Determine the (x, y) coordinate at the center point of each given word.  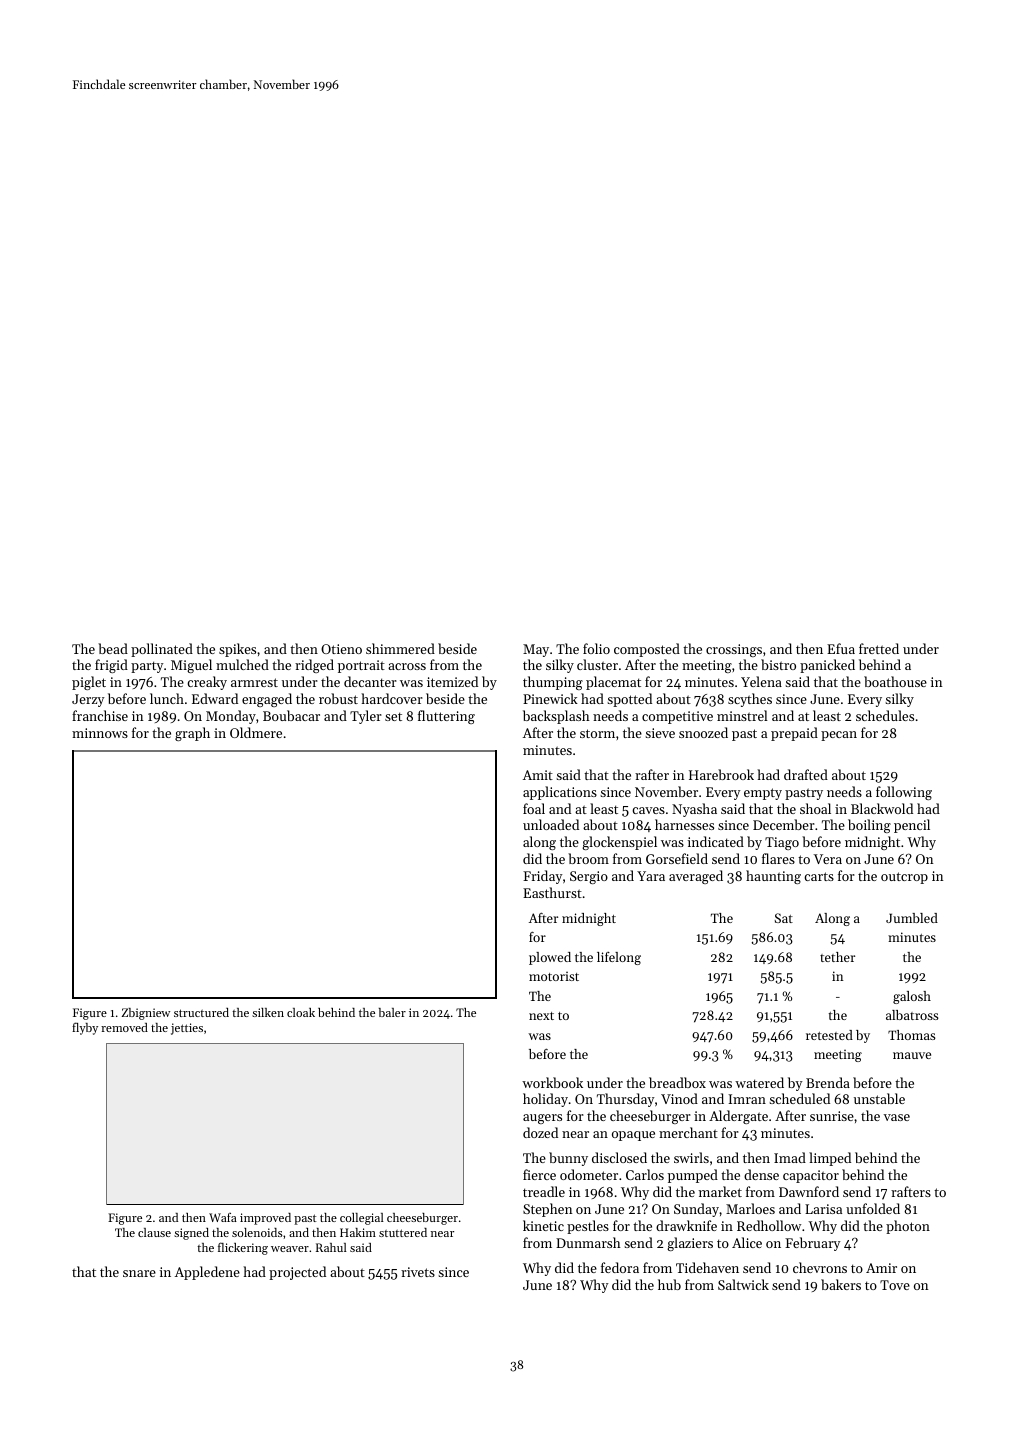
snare (139, 1273)
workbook (552, 1082)
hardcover (392, 698)
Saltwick (743, 1284)
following (904, 793)
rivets (418, 1272)
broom (588, 858)
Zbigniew (146, 1014)
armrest (254, 682)
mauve (912, 1055)
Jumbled (912, 918)
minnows (100, 733)
